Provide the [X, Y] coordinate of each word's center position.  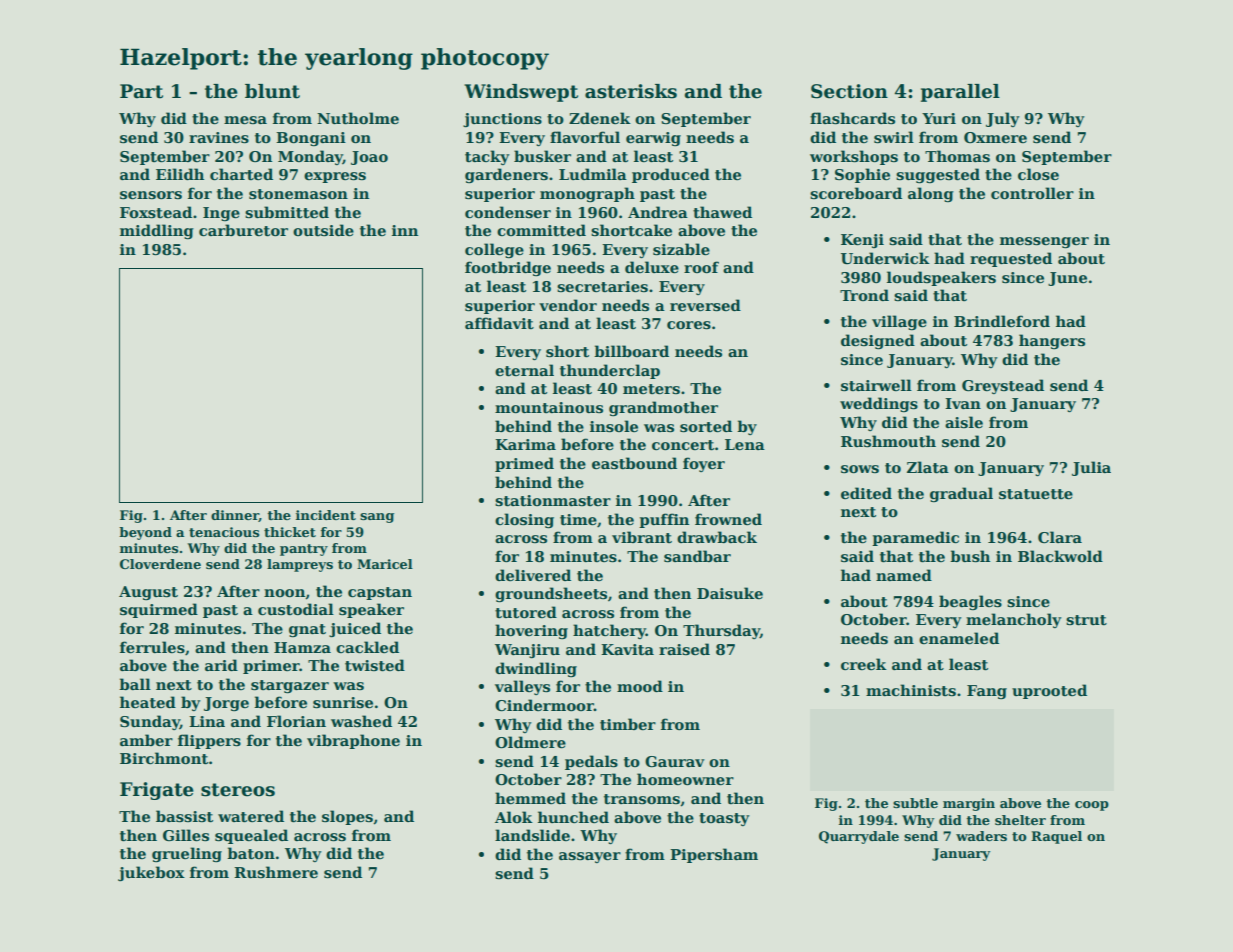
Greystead [1003, 386]
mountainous [549, 408]
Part [141, 91]
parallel [960, 93]
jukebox [151, 873]
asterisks [631, 91]
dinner [235, 516]
